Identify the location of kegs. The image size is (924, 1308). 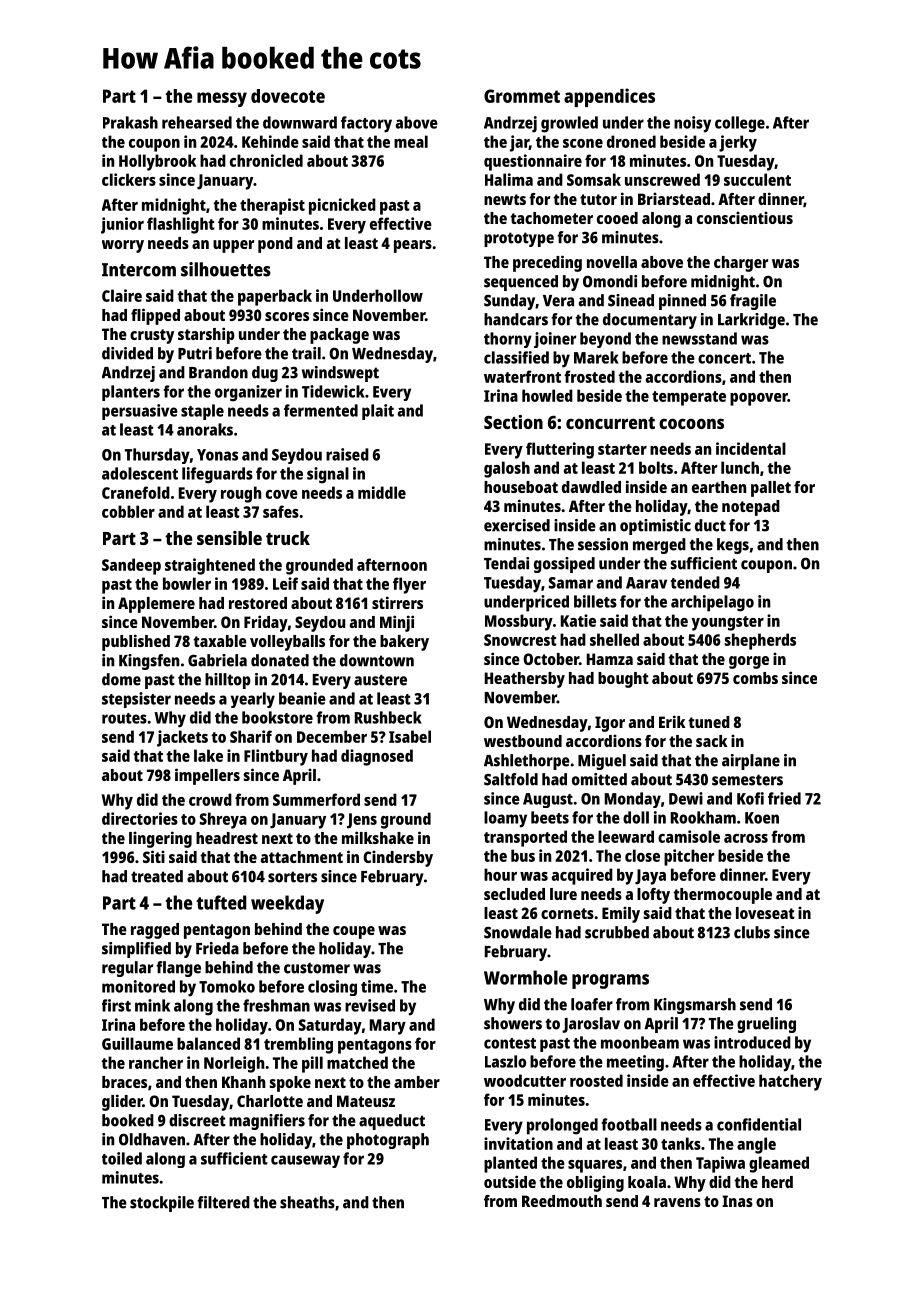
(733, 546).
